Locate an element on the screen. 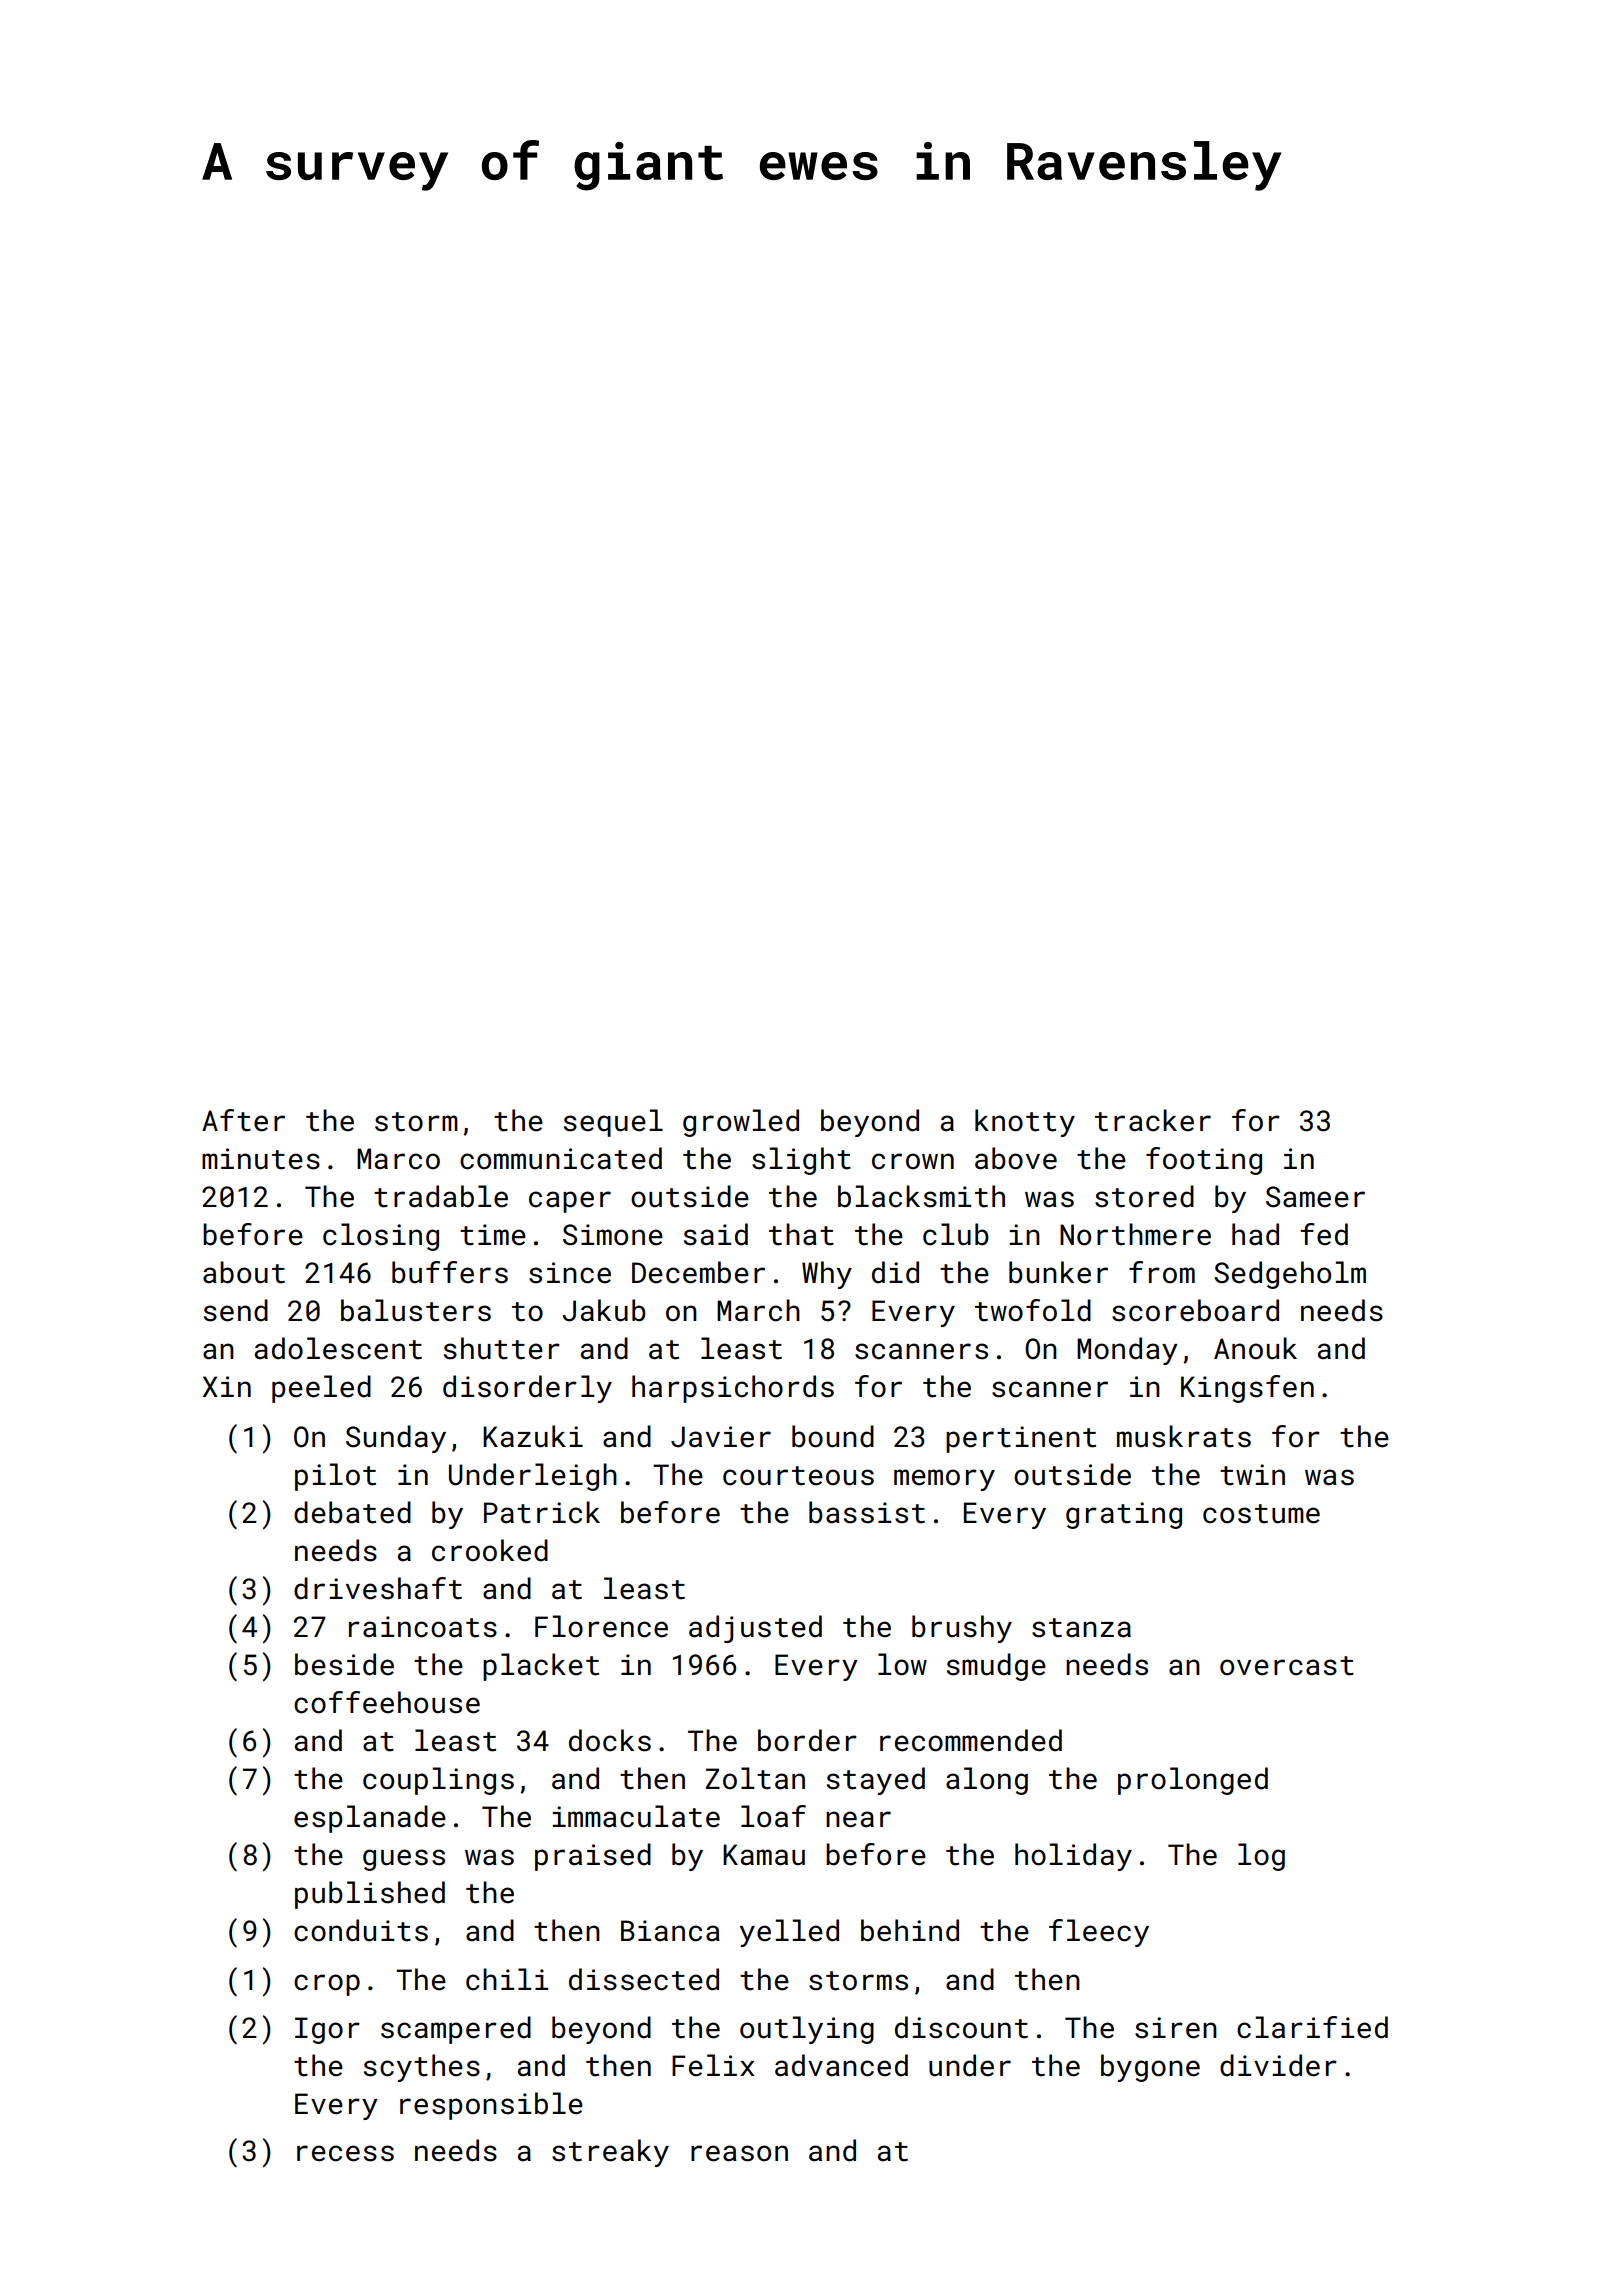 The width and height of the screenshot is (1620, 2292). sequel is located at coordinates (613, 1123).
